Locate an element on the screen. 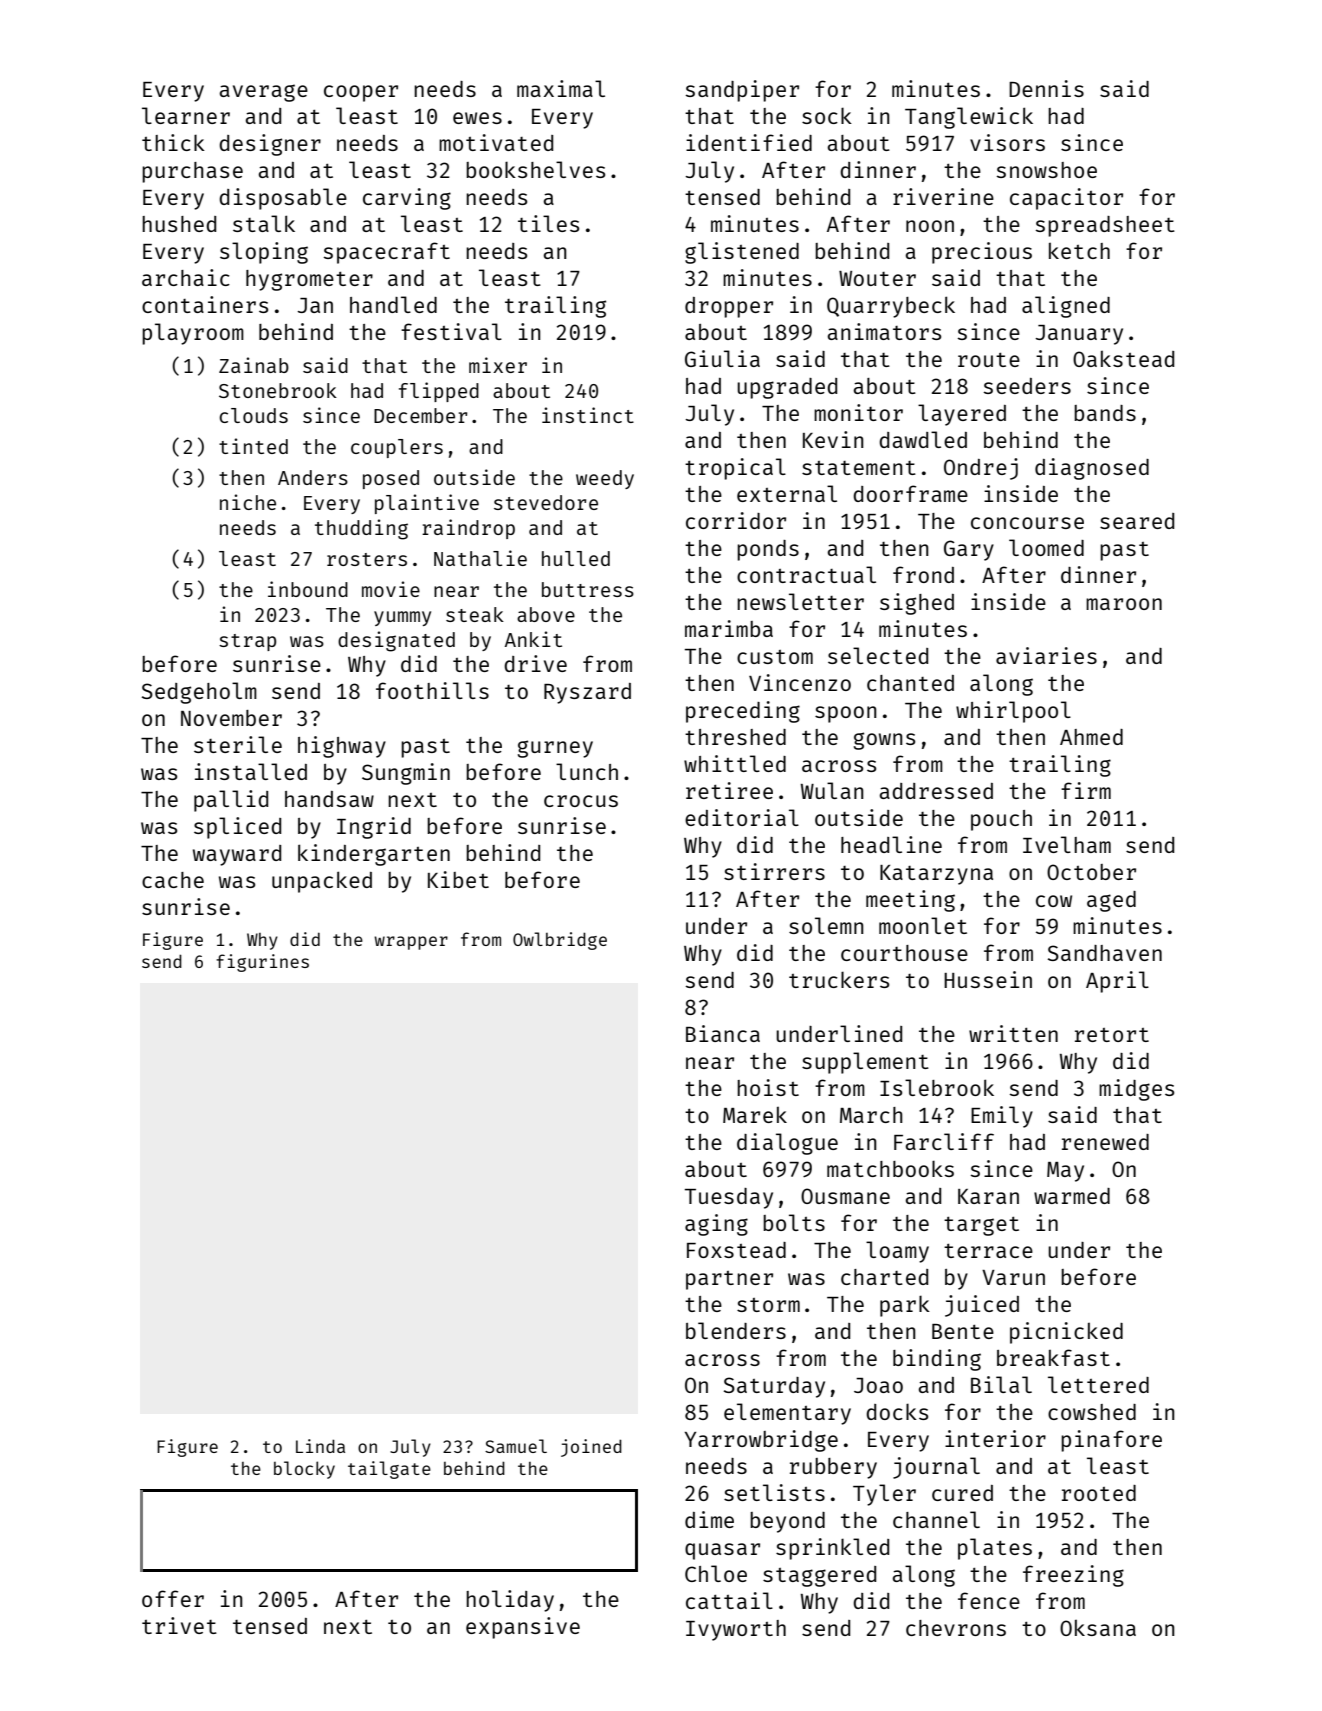  cooper is located at coordinates (361, 93).
